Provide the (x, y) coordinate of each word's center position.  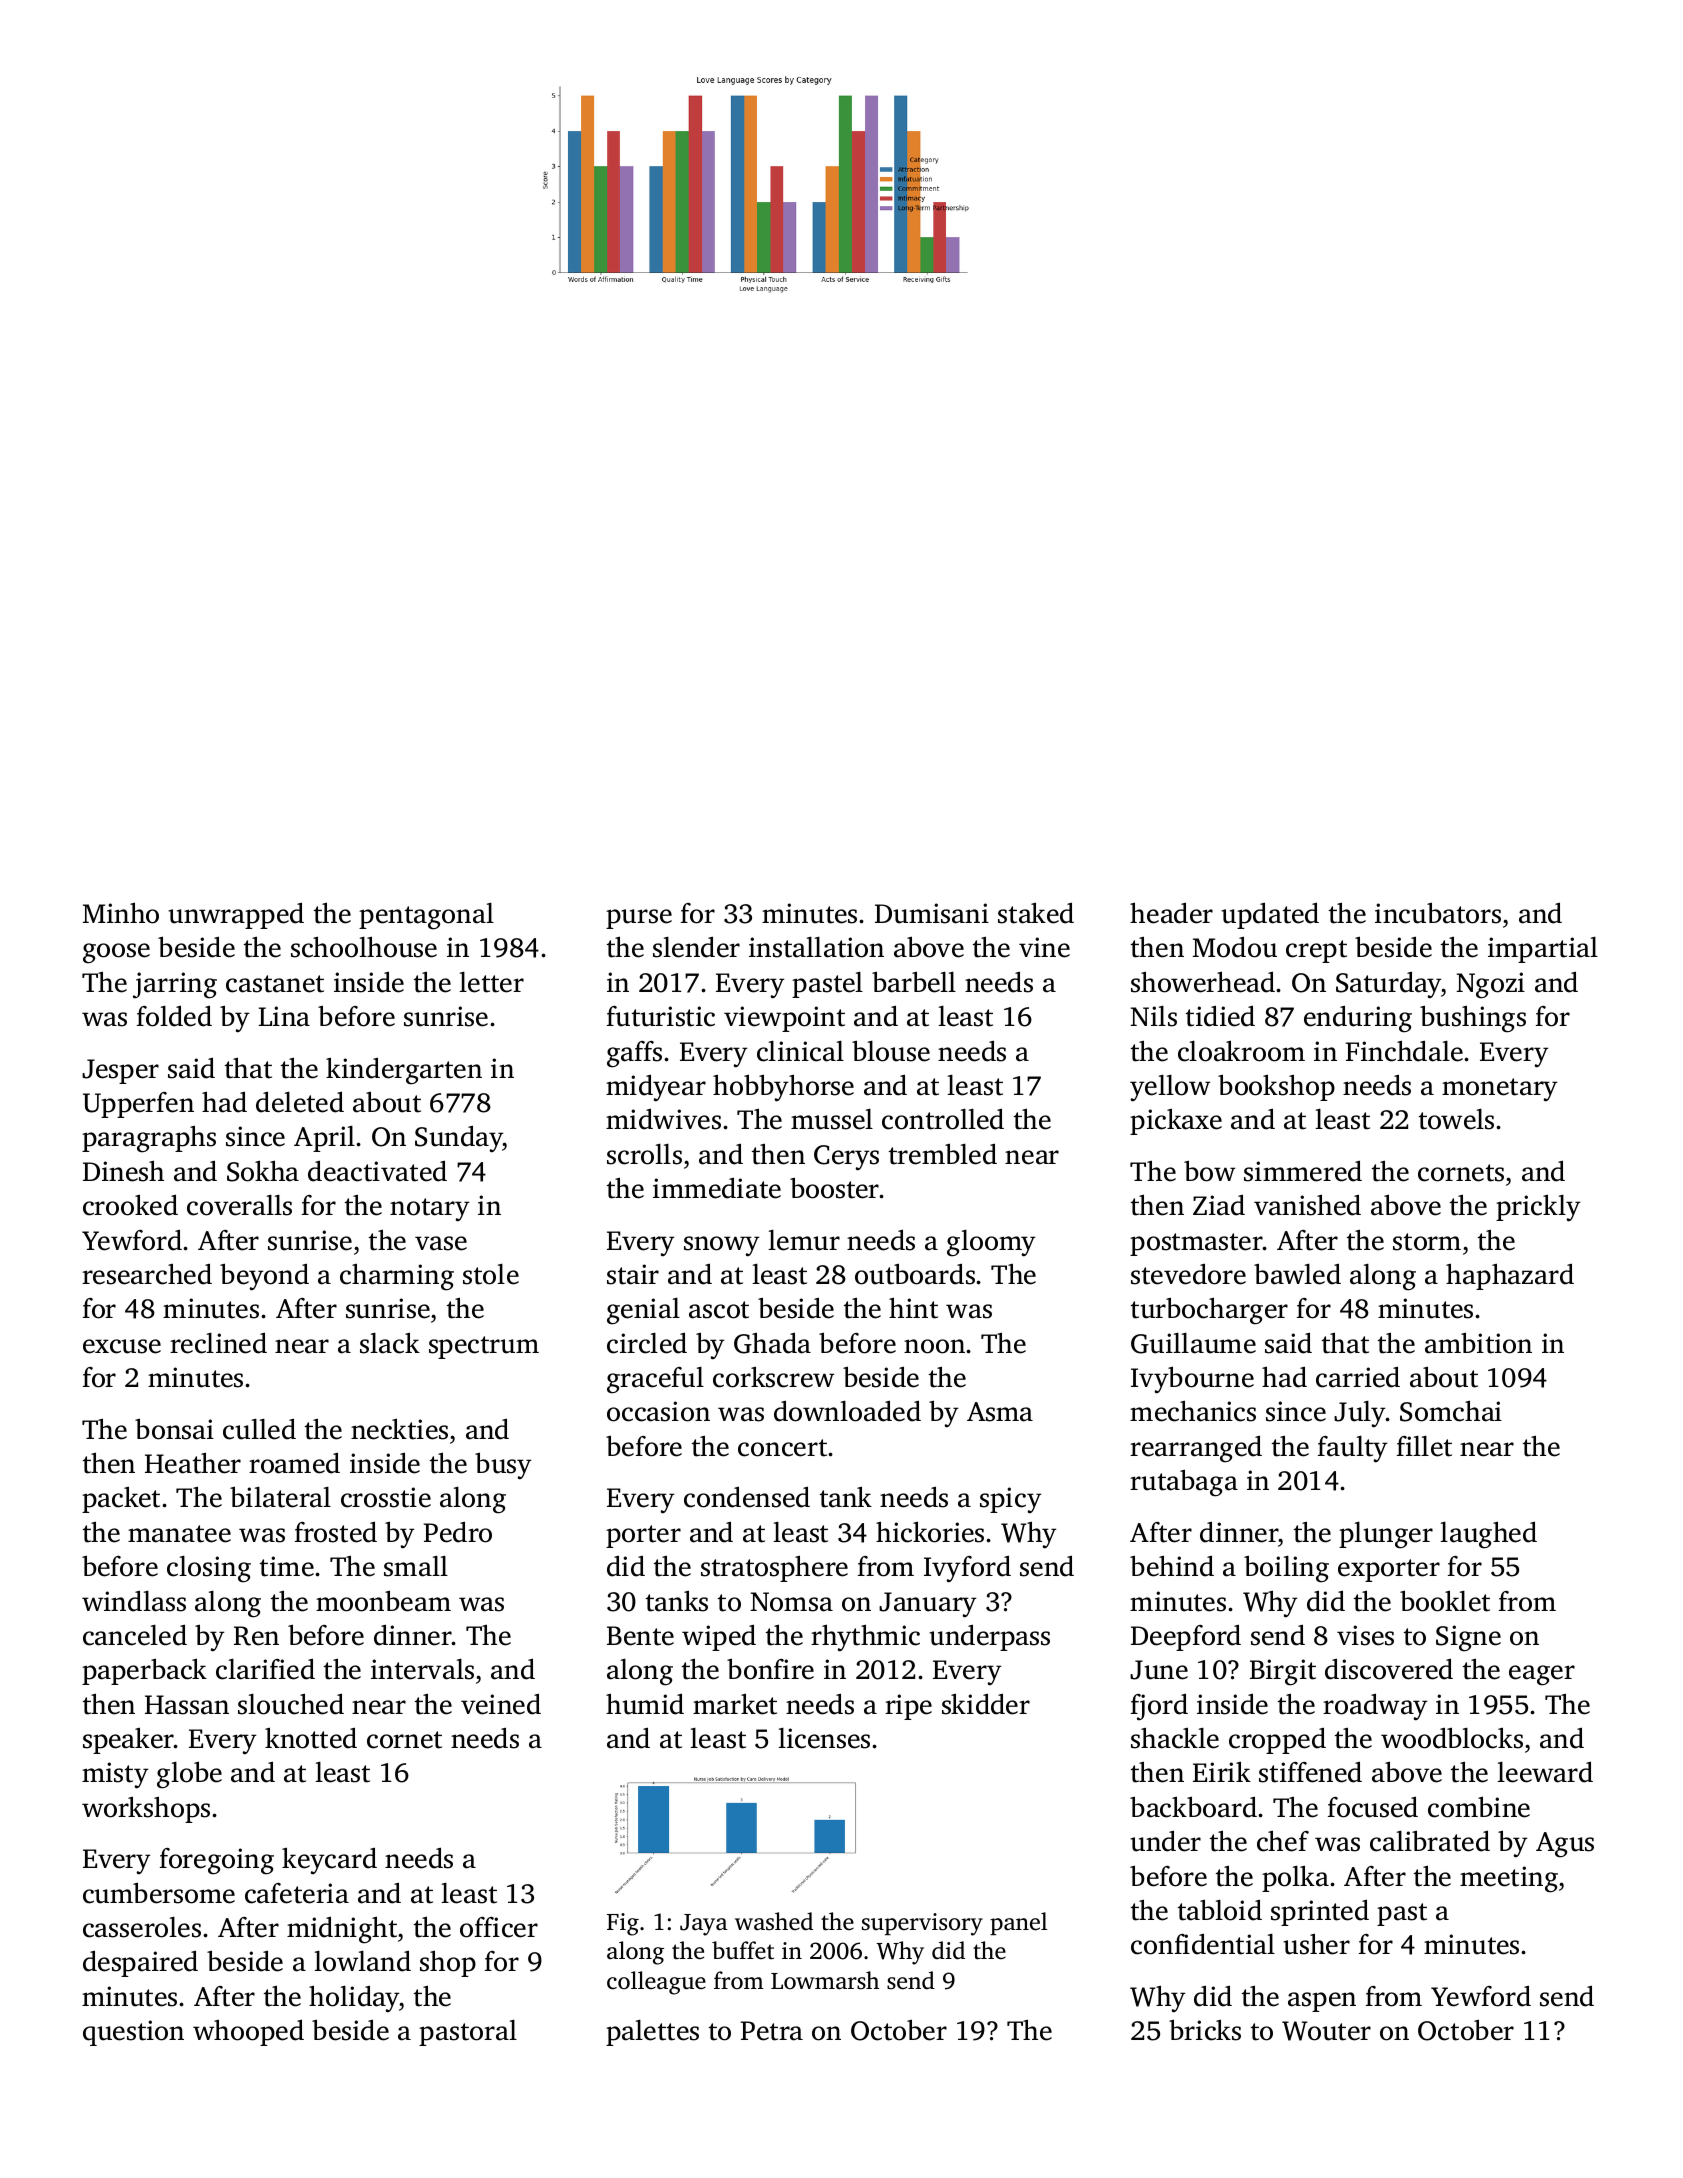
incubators (1438, 913)
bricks (1205, 2030)
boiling (1286, 1569)
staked (1036, 913)
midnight (342, 1930)
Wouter (1326, 2031)
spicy (1010, 1500)
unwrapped (236, 915)
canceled (135, 1635)
